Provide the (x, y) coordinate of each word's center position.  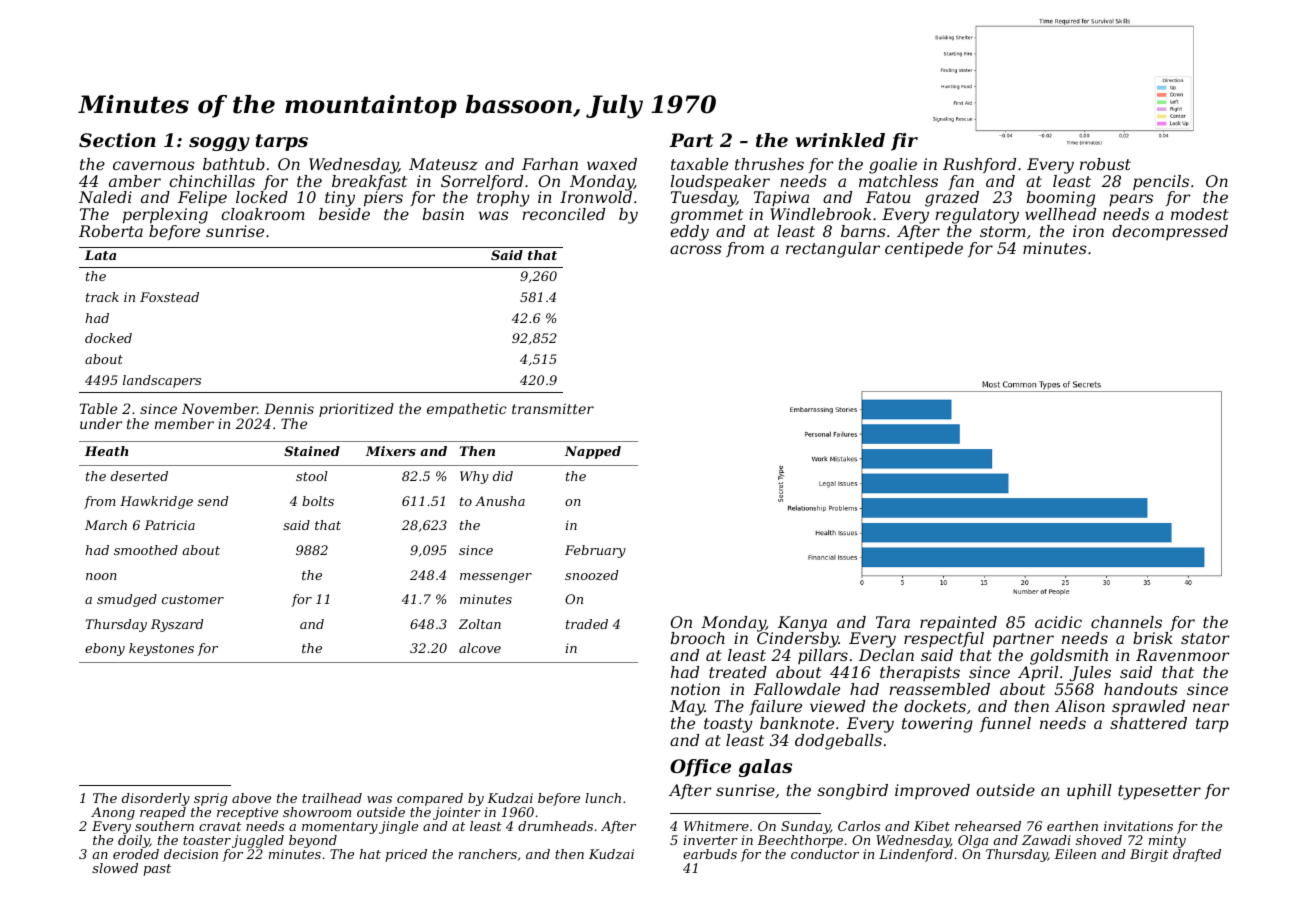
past (157, 870)
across (696, 249)
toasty (728, 725)
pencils (1161, 182)
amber (135, 181)
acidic (1058, 622)
